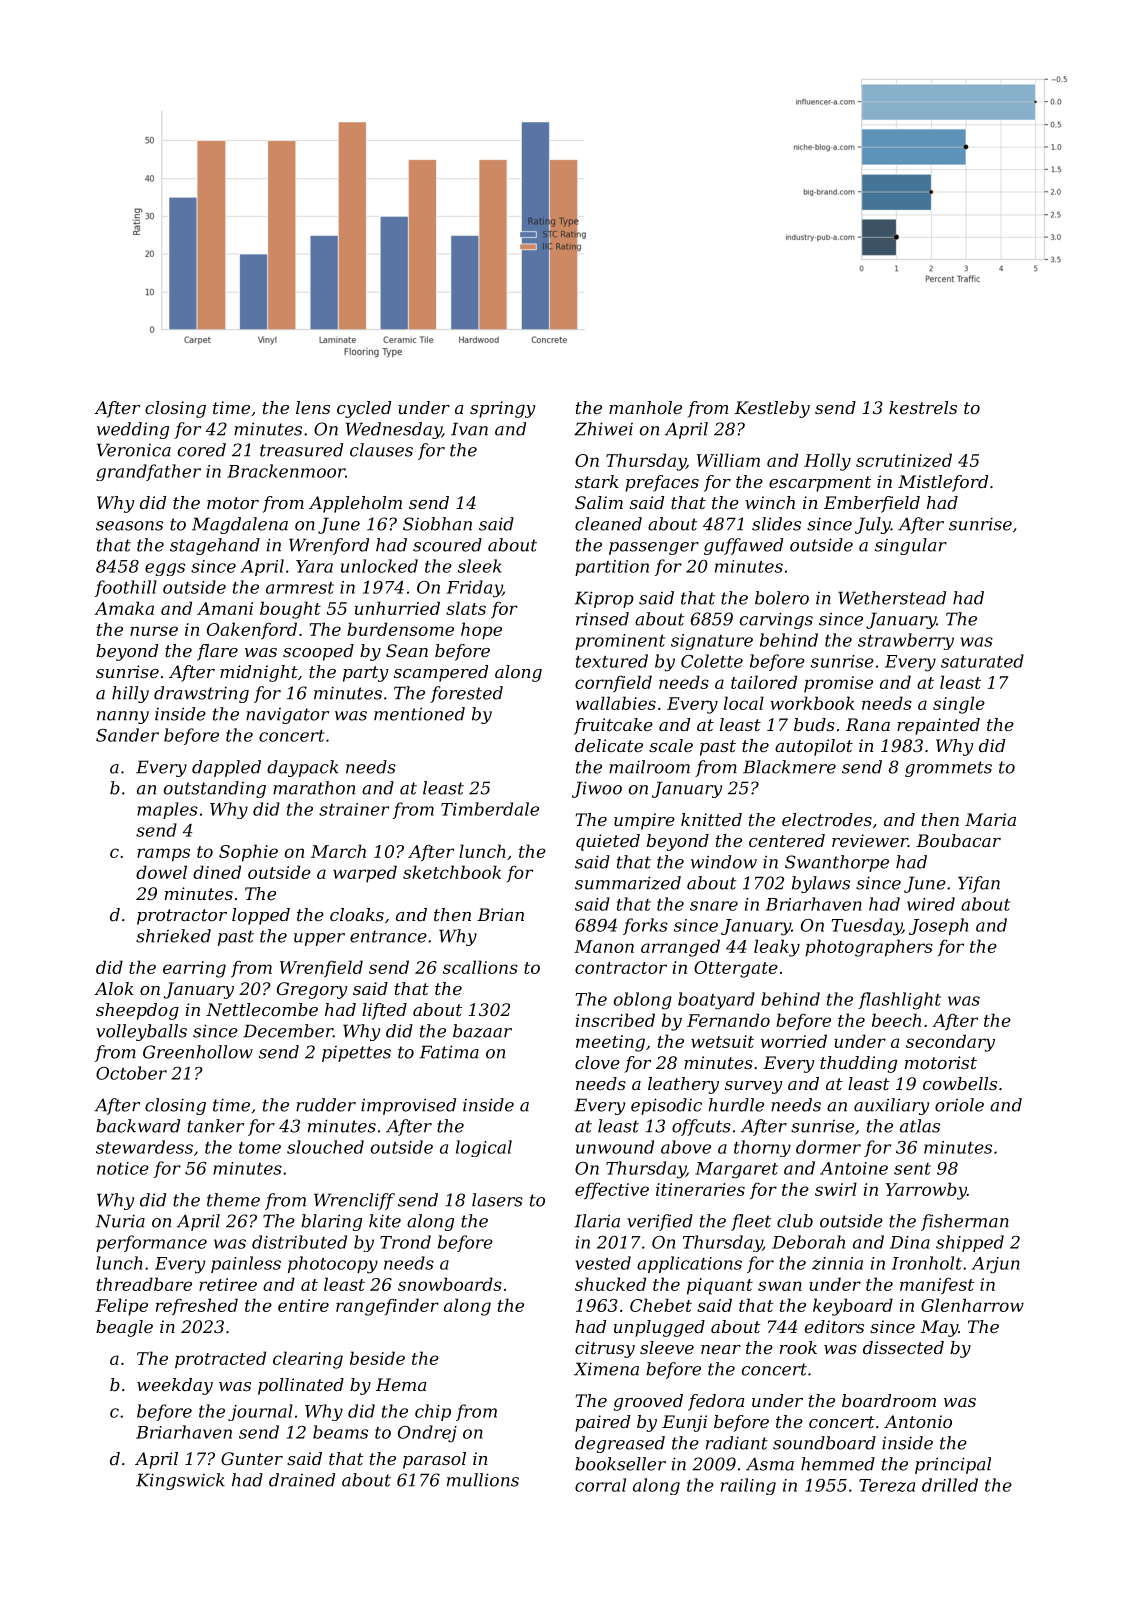  Describe the element at coordinates (979, 884) in the image. I see `Yifan` at that location.
